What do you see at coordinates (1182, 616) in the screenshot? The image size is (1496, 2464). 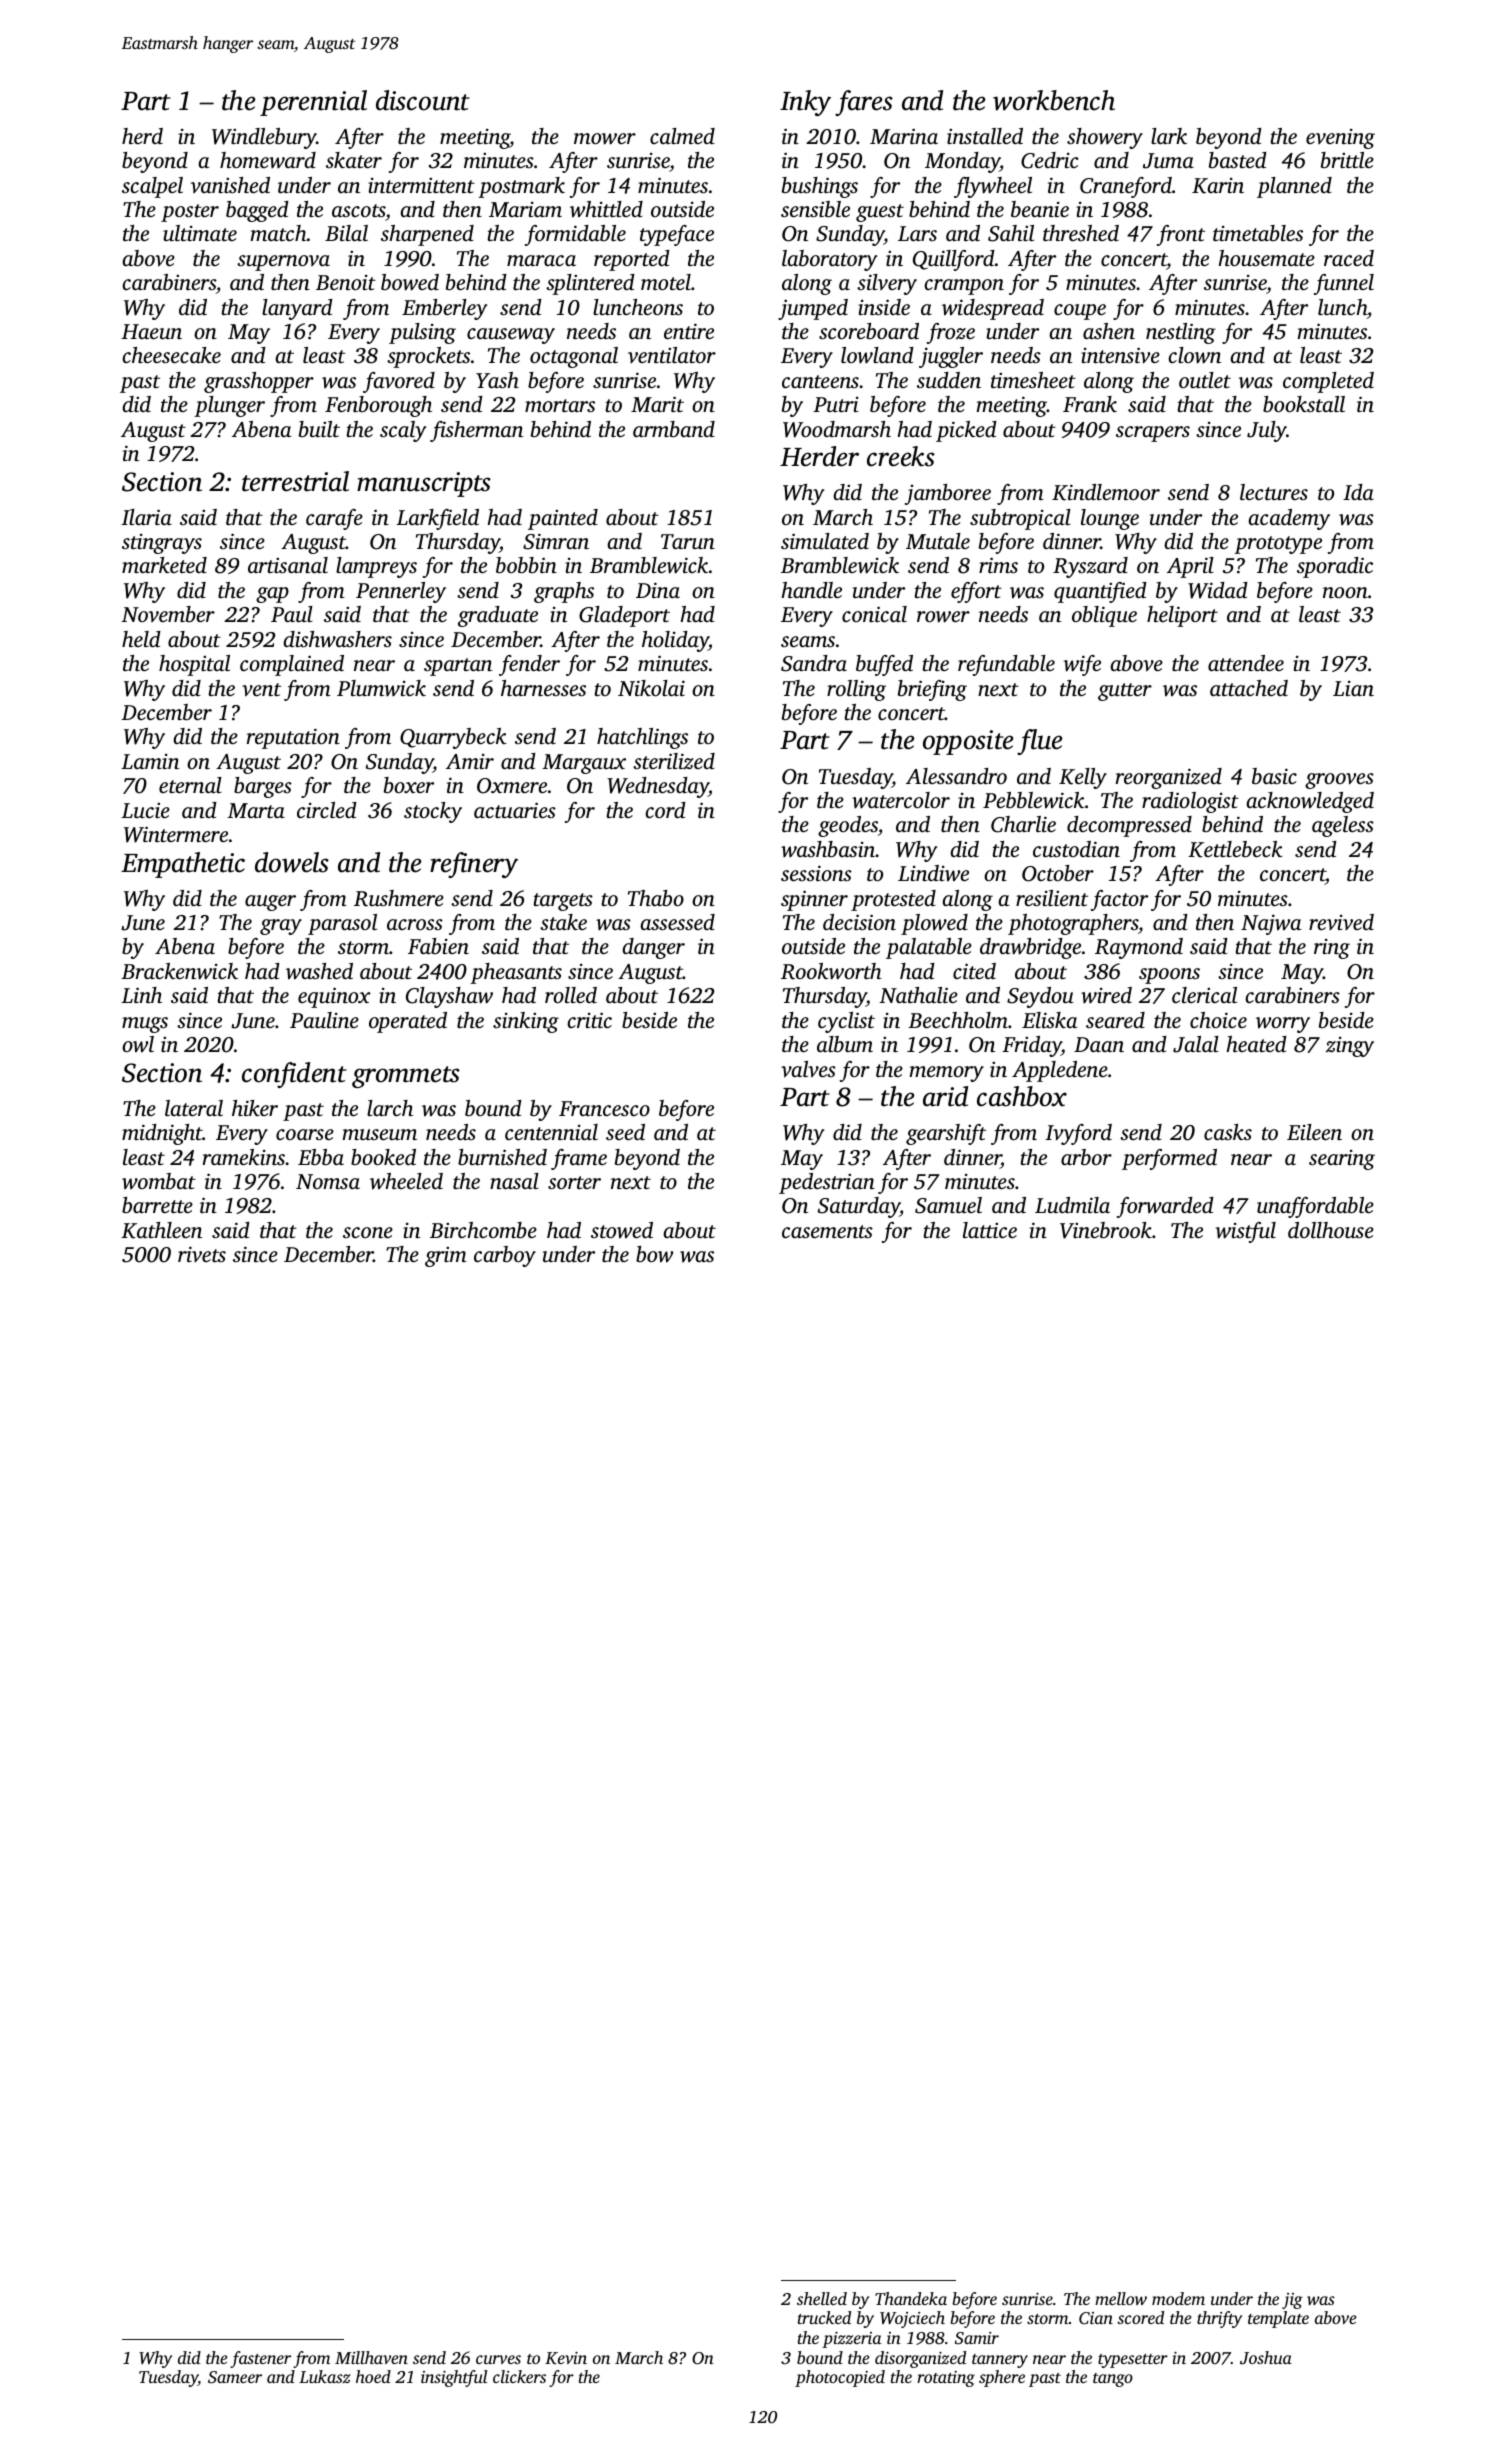 I see `heliport` at bounding box center [1182, 616].
